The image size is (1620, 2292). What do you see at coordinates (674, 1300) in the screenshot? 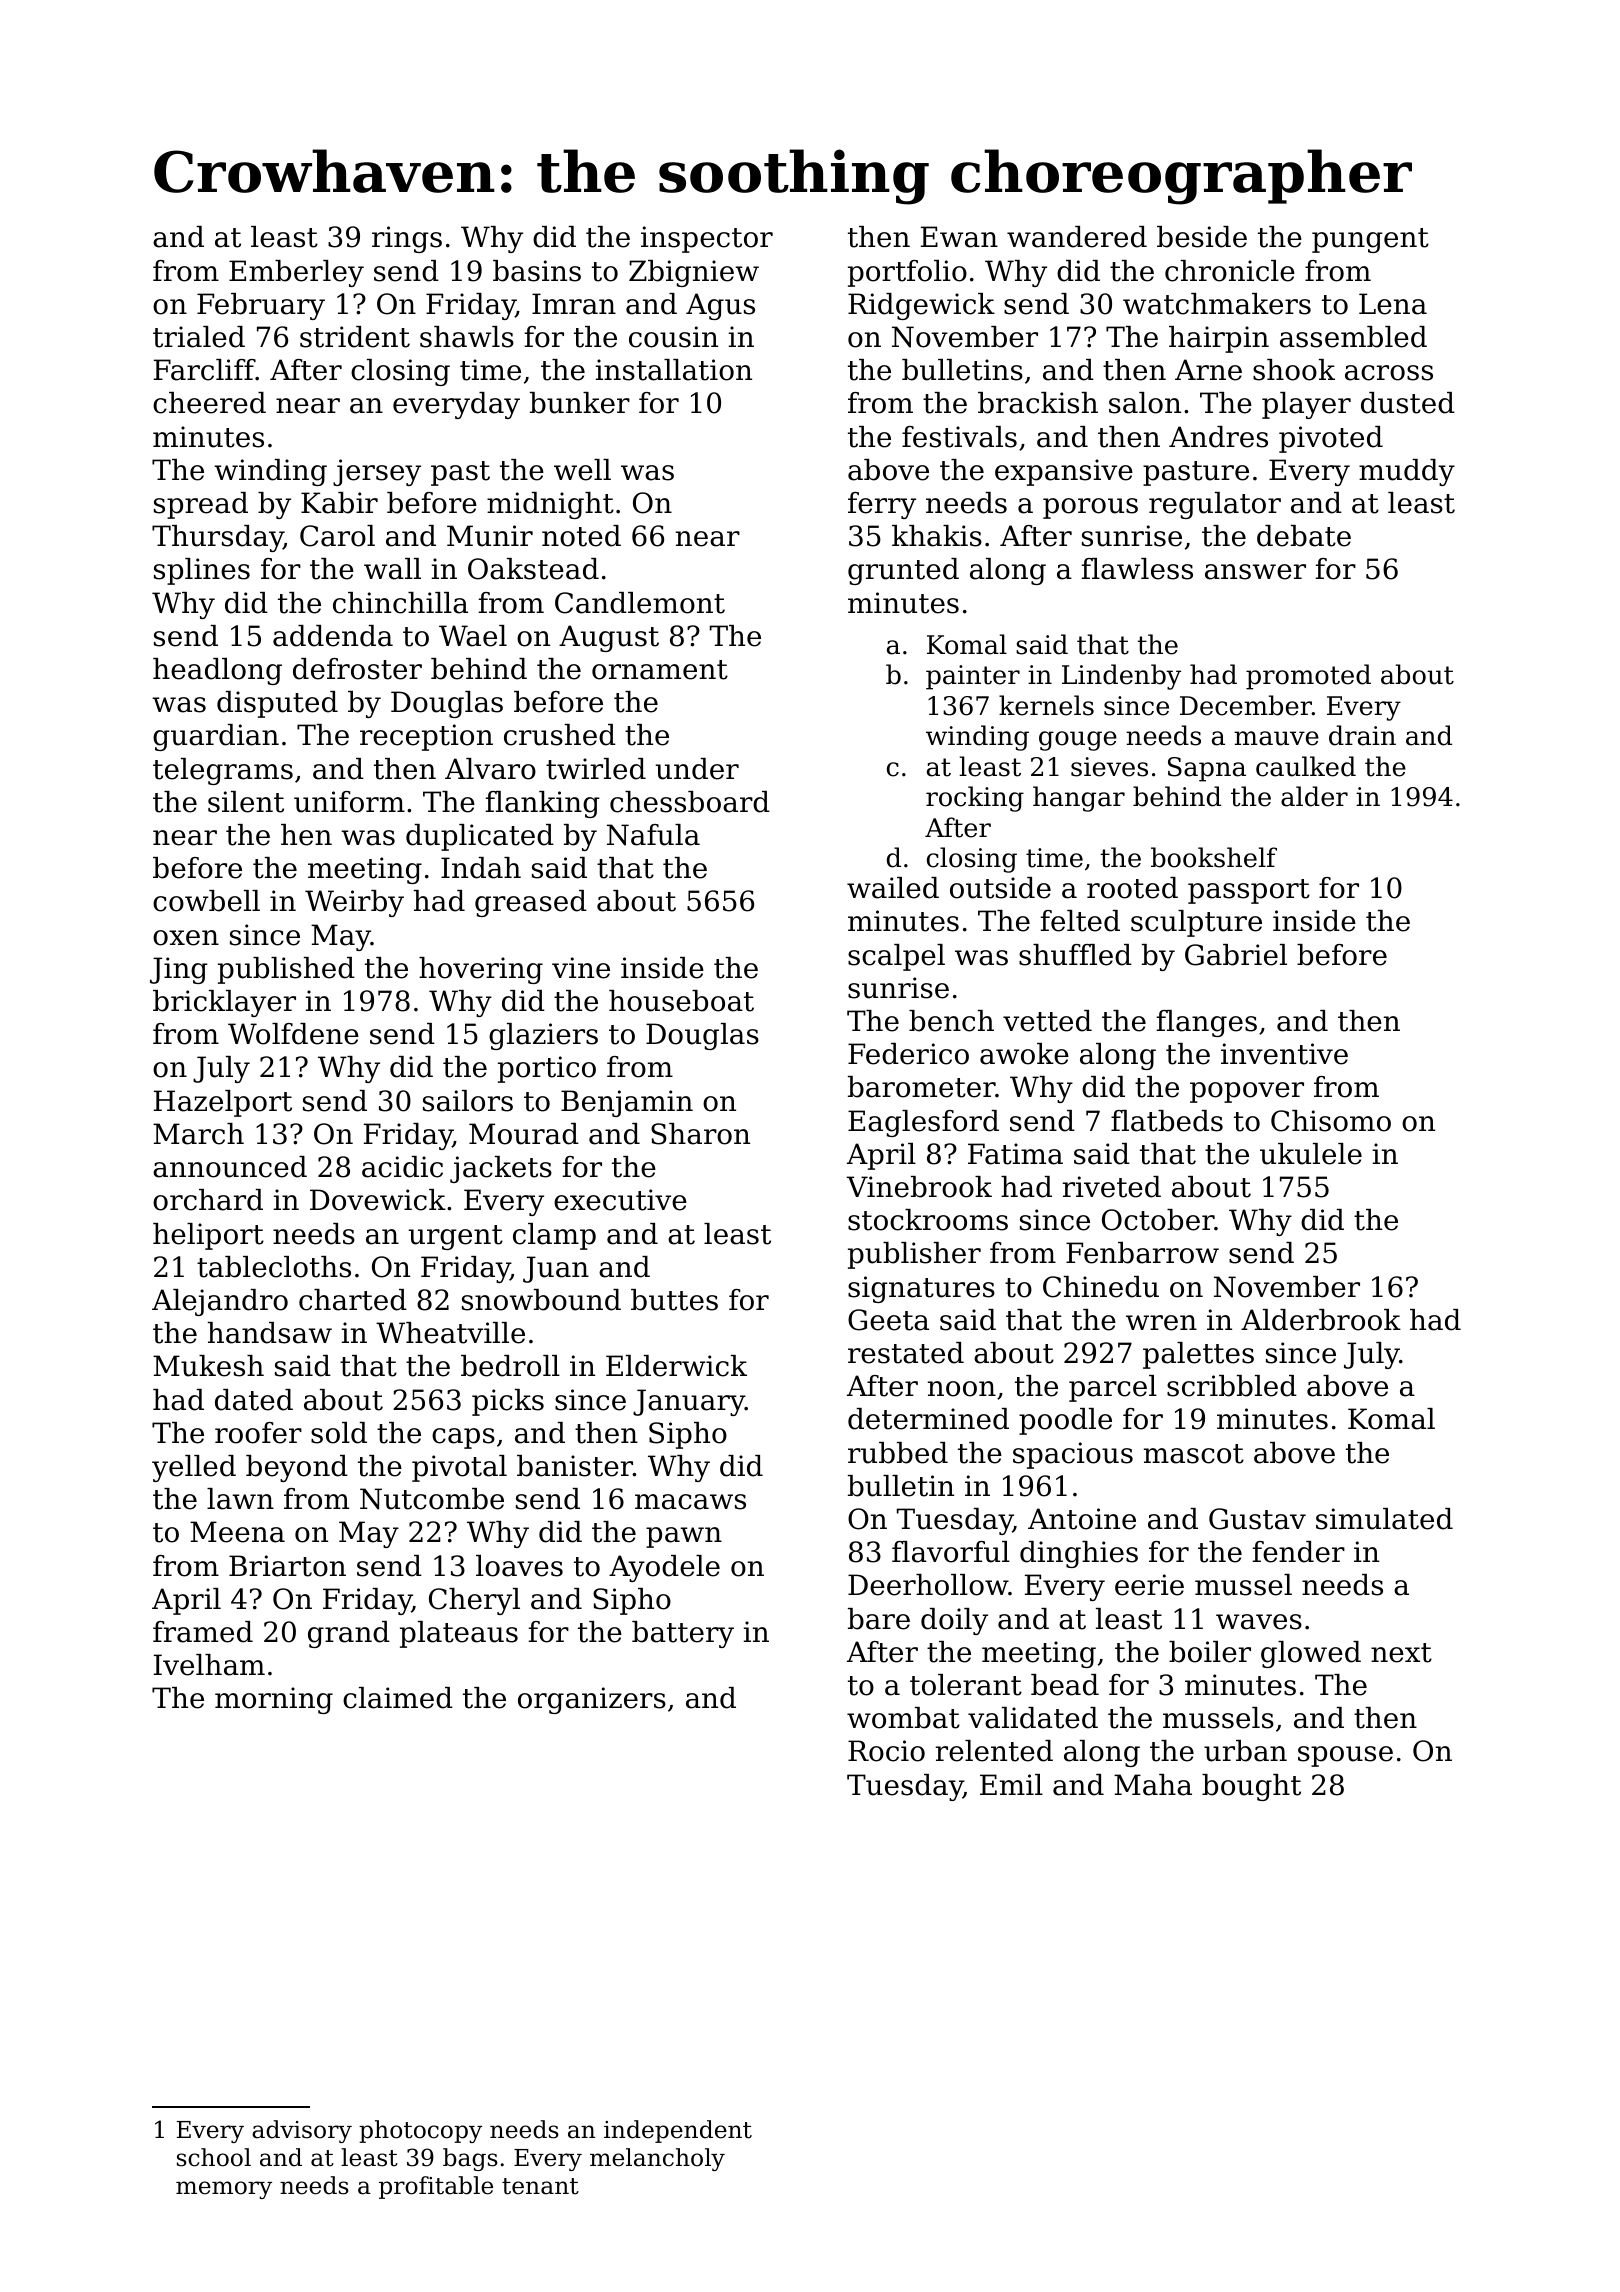
I see `buttes` at bounding box center [674, 1300].
